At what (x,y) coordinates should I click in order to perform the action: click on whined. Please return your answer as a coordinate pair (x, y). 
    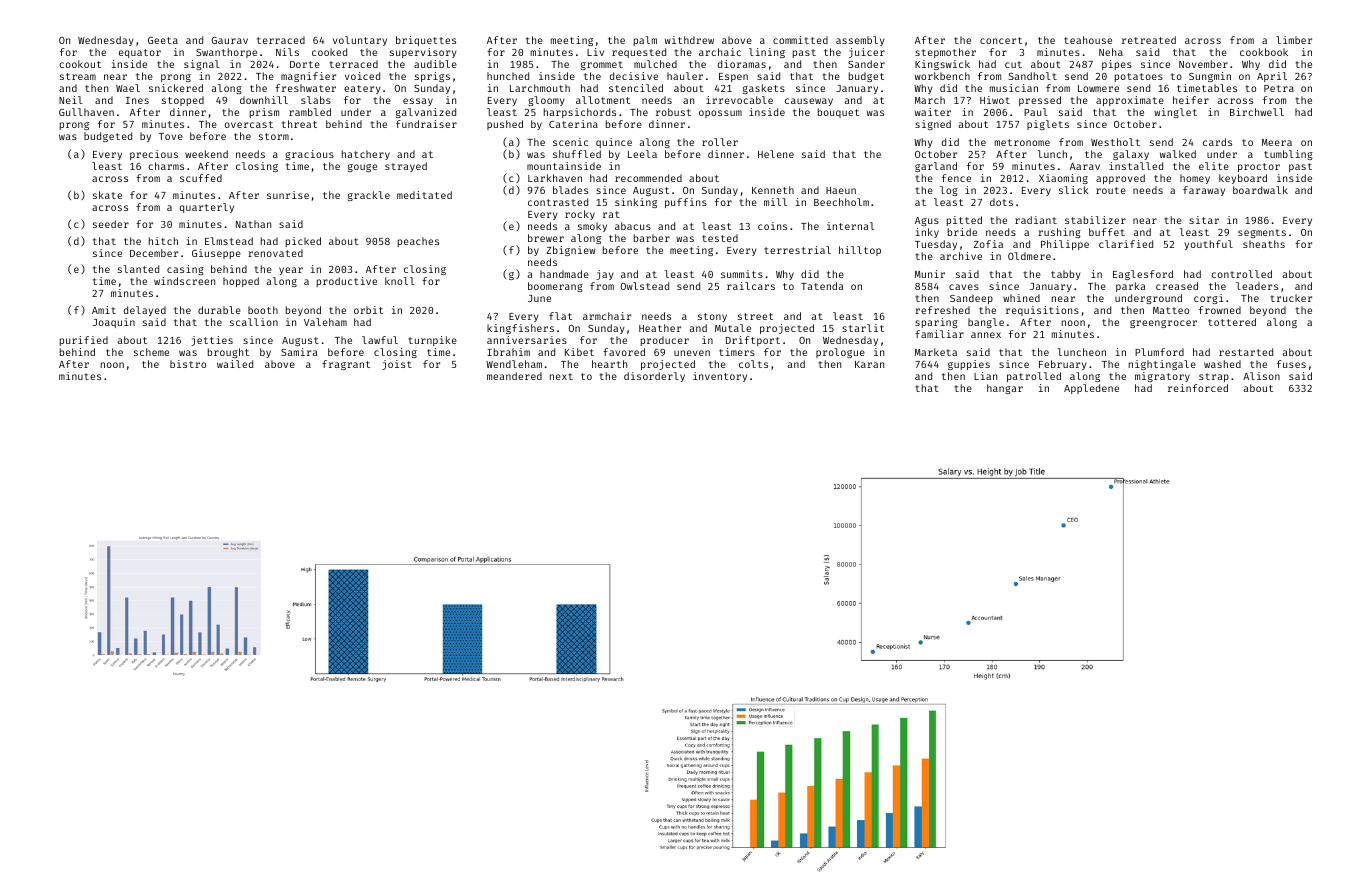
    Looking at the image, I should click on (1021, 298).
